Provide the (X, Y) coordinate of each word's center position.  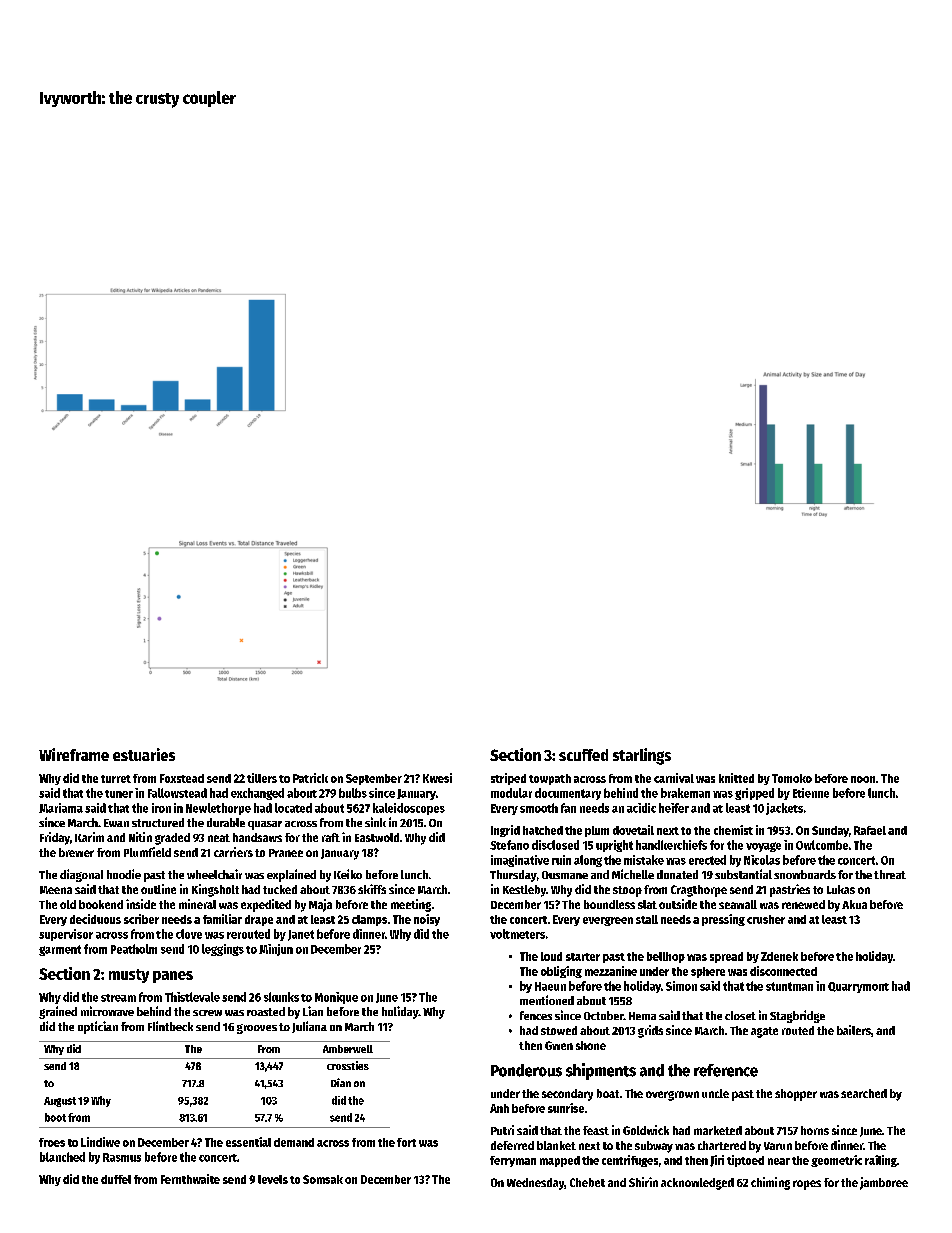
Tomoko (792, 778)
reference (726, 1070)
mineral (197, 904)
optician (98, 1027)
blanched (62, 1157)
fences (536, 1015)
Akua (854, 904)
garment (60, 950)
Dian (341, 1082)
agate (764, 1032)
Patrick (310, 778)
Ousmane (565, 875)
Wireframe (74, 754)
